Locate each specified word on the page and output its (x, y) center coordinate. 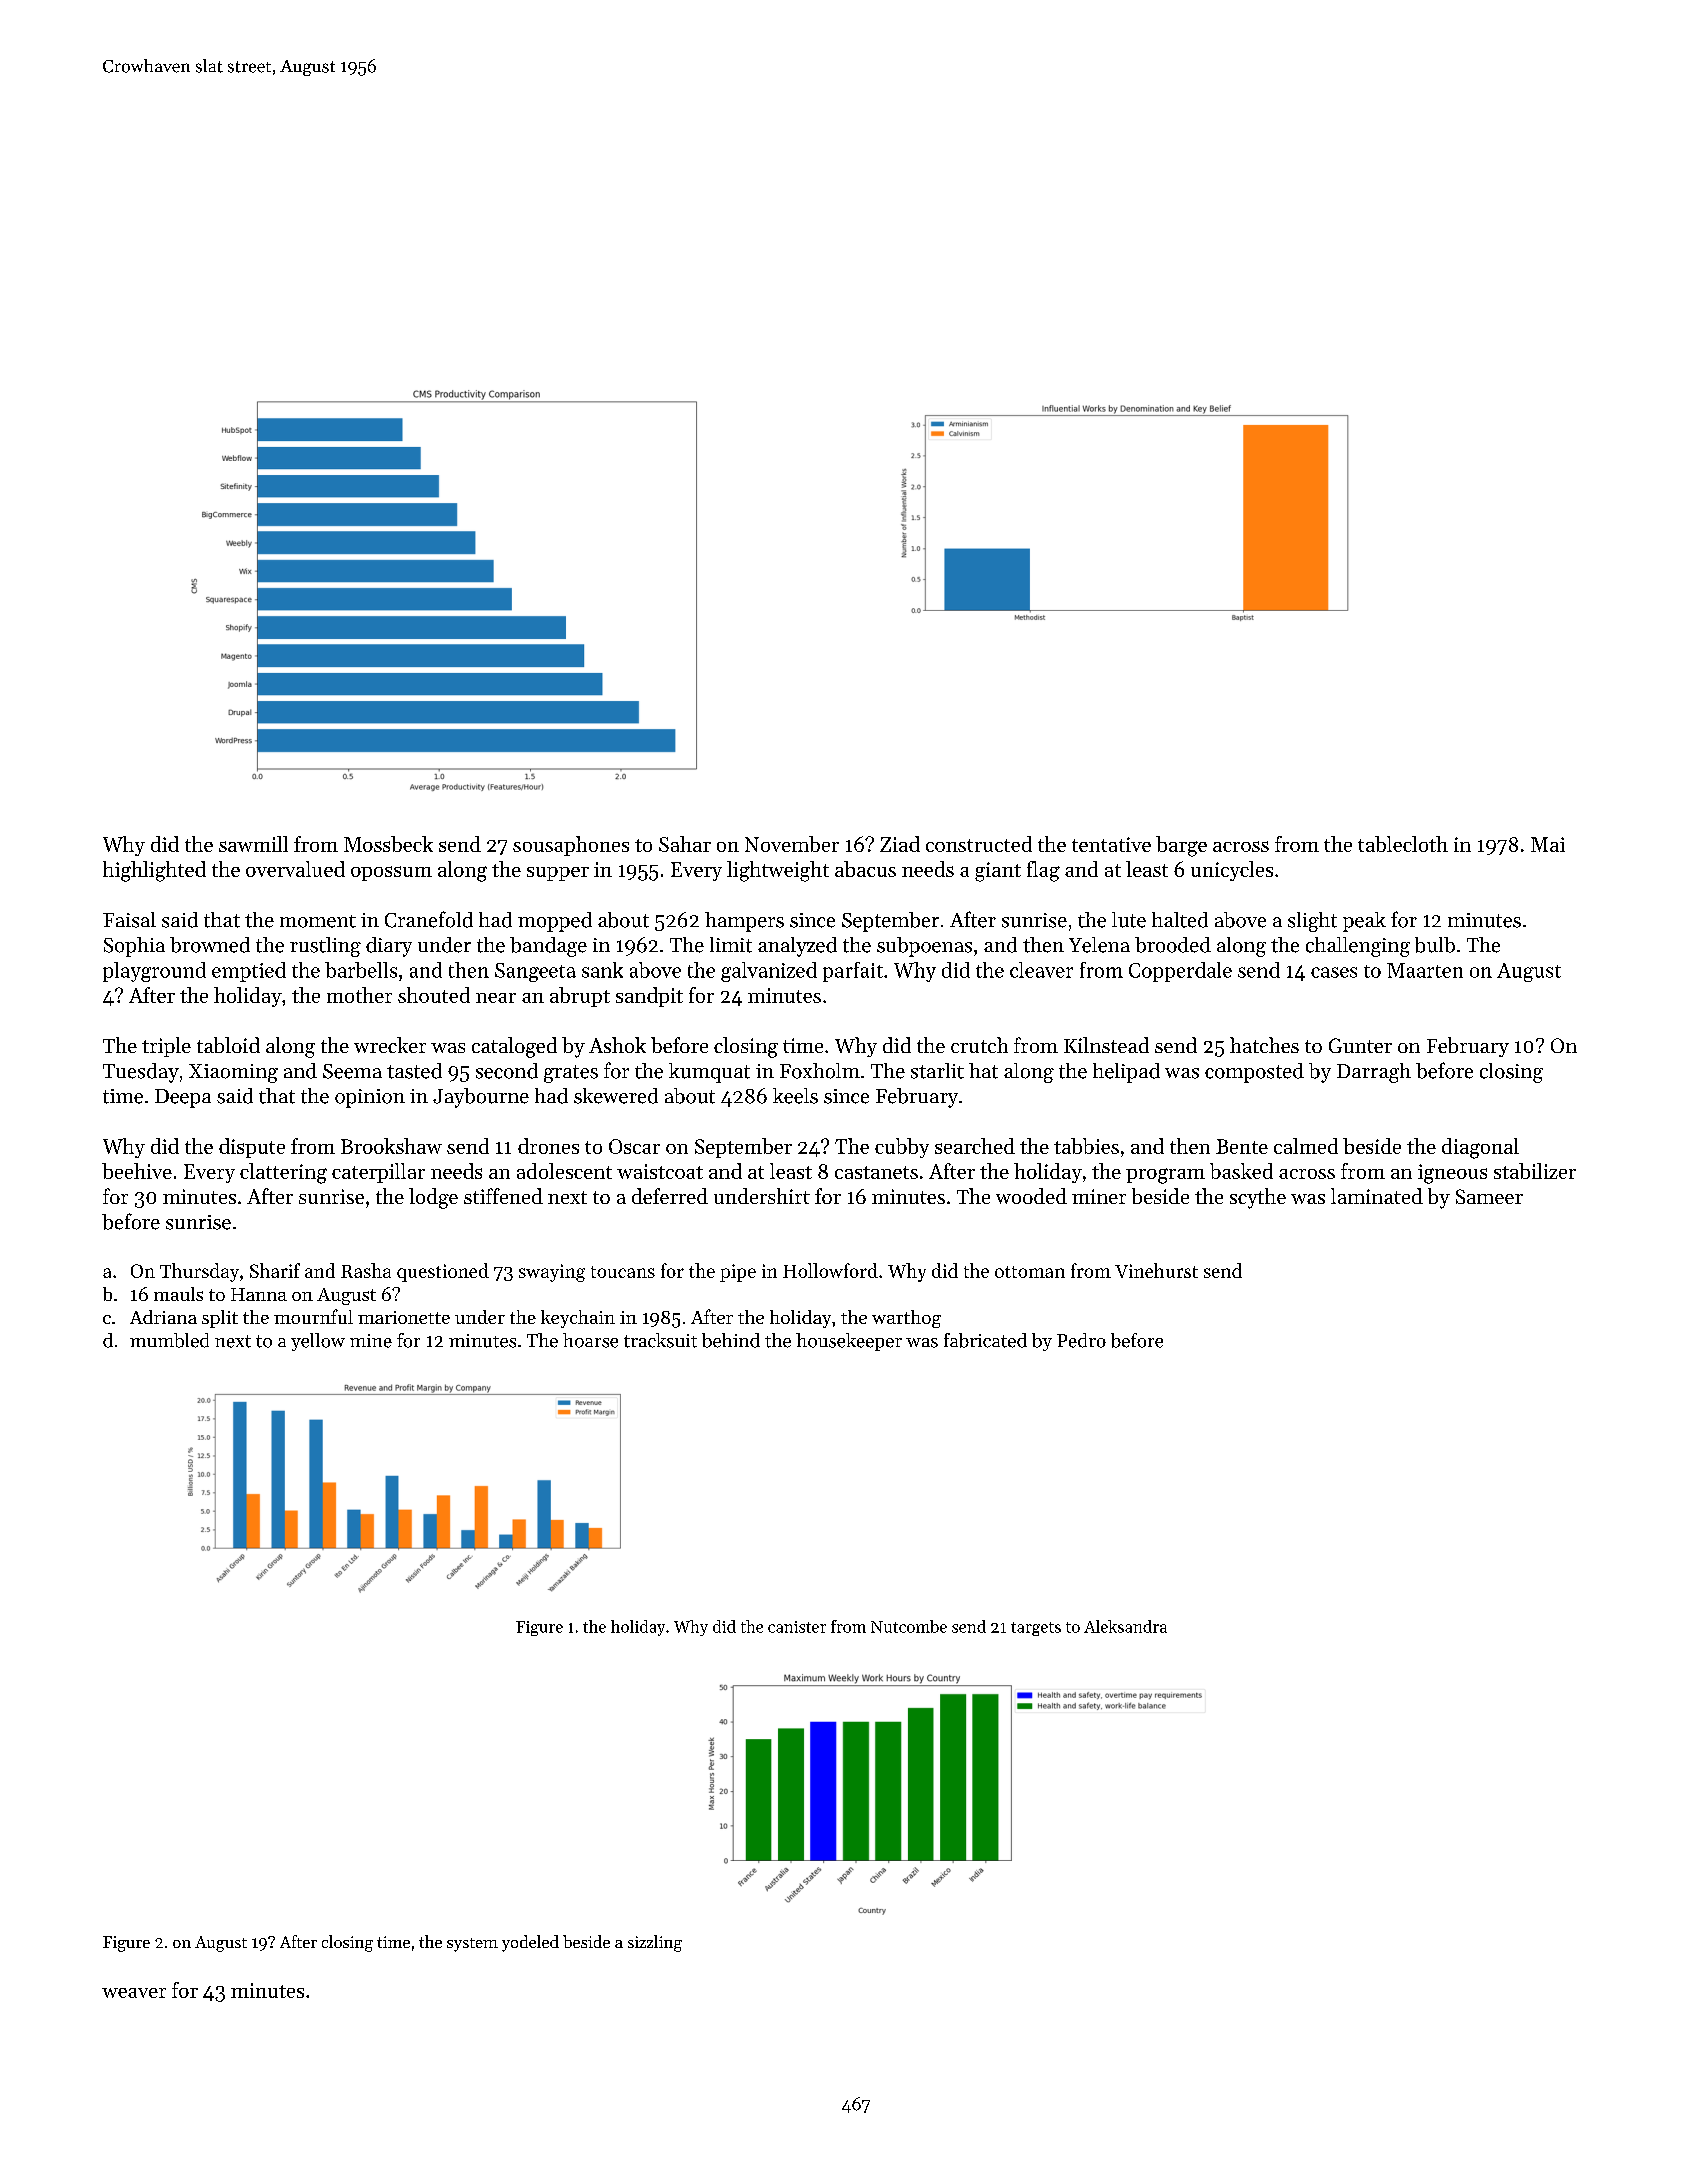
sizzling (655, 1943)
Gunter (1360, 1045)
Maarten (1425, 970)
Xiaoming (233, 1073)
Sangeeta (535, 972)
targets (1036, 1629)
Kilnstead (1106, 1045)
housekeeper (849, 1342)
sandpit (649, 997)
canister (797, 1627)
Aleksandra (1125, 1626)
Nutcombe (909, 1626)
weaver (134, 1993)
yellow (318, 1342)
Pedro (1081, 1340)
